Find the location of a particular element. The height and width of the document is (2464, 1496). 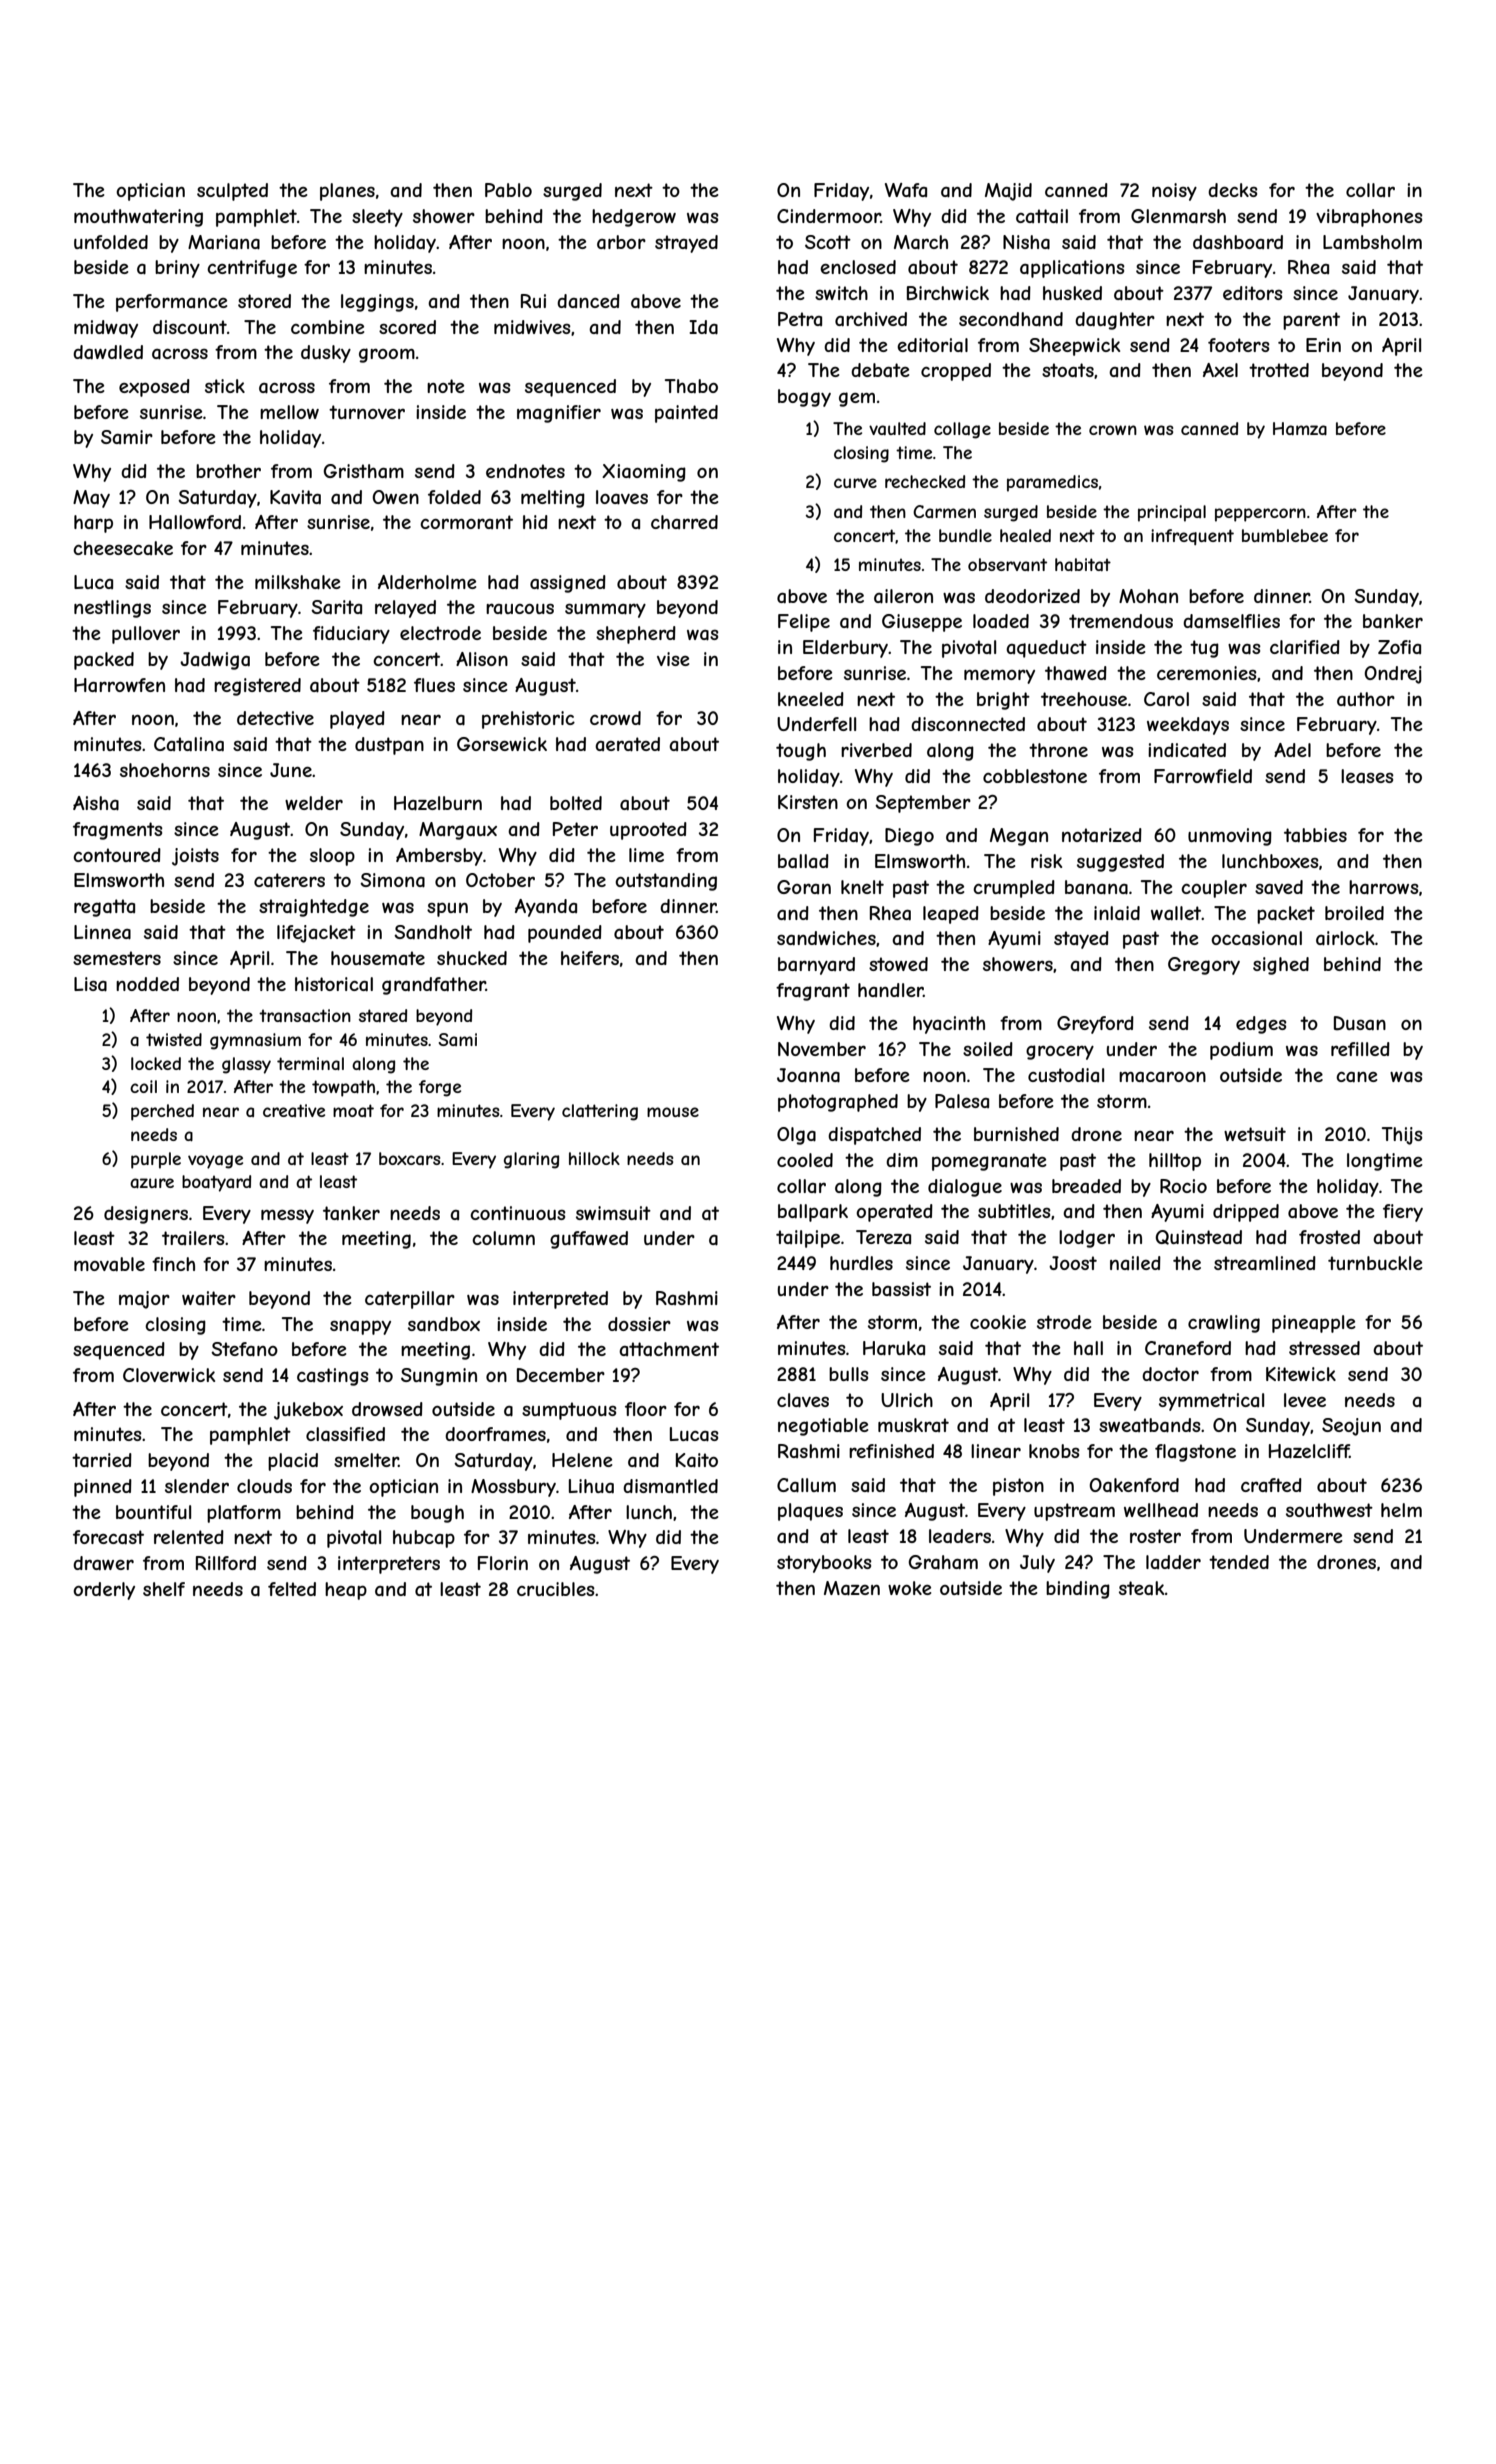

Lambsholm is located at coordinates (1372, 242).
